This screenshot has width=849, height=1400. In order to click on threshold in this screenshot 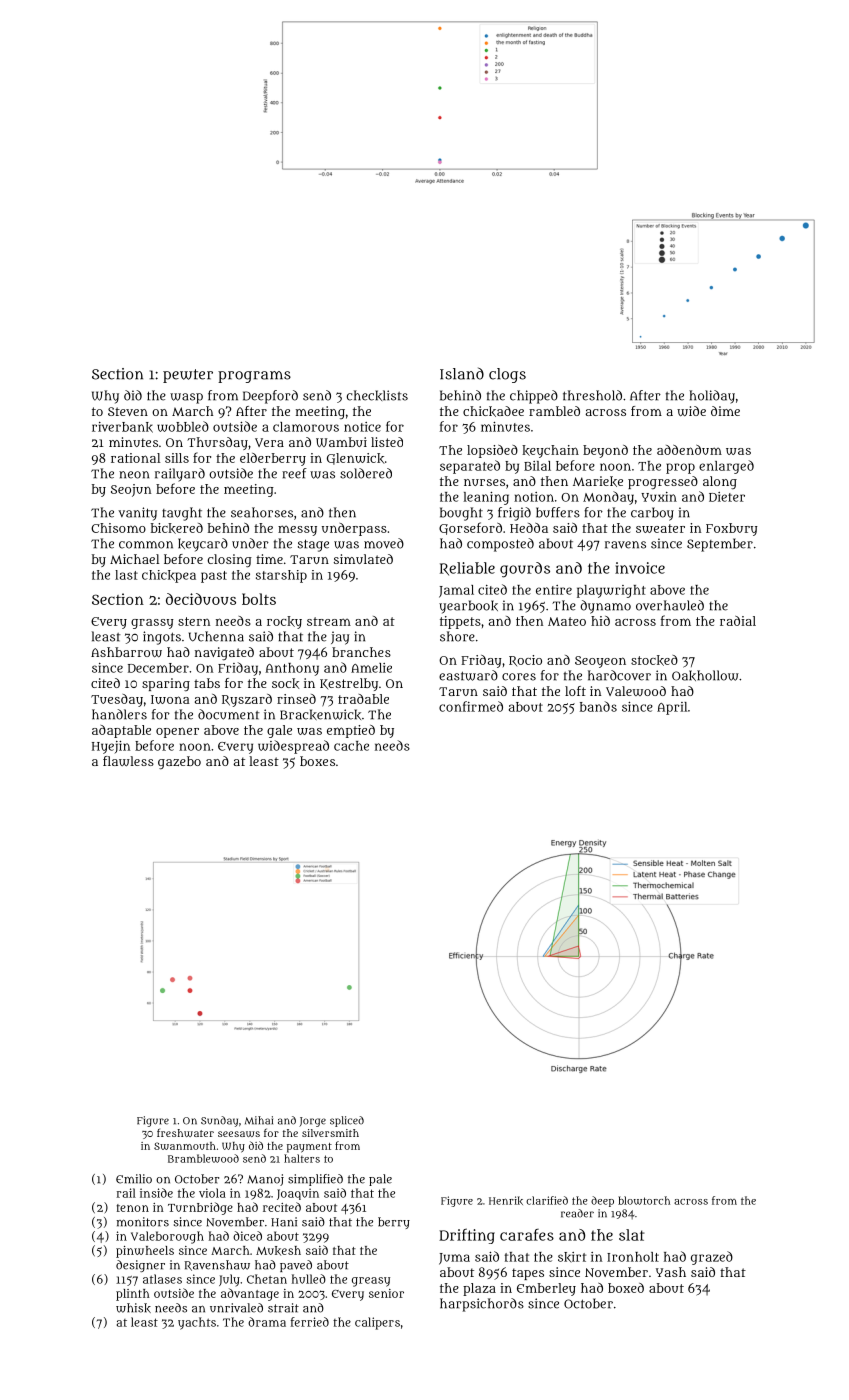, I will do `click(592, 395)`.
